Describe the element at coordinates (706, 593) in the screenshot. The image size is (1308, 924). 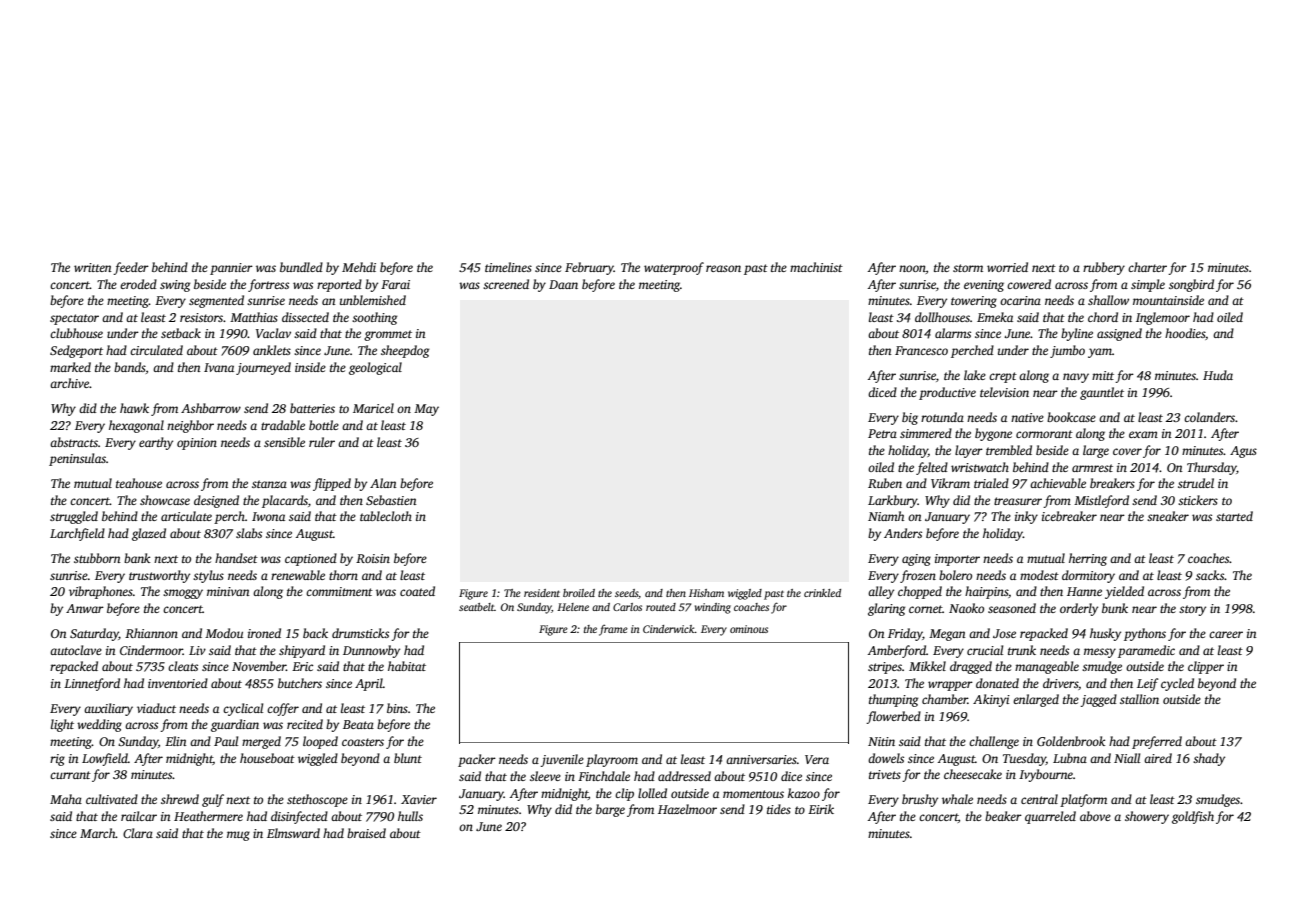
I see `Hisham` at that location.
